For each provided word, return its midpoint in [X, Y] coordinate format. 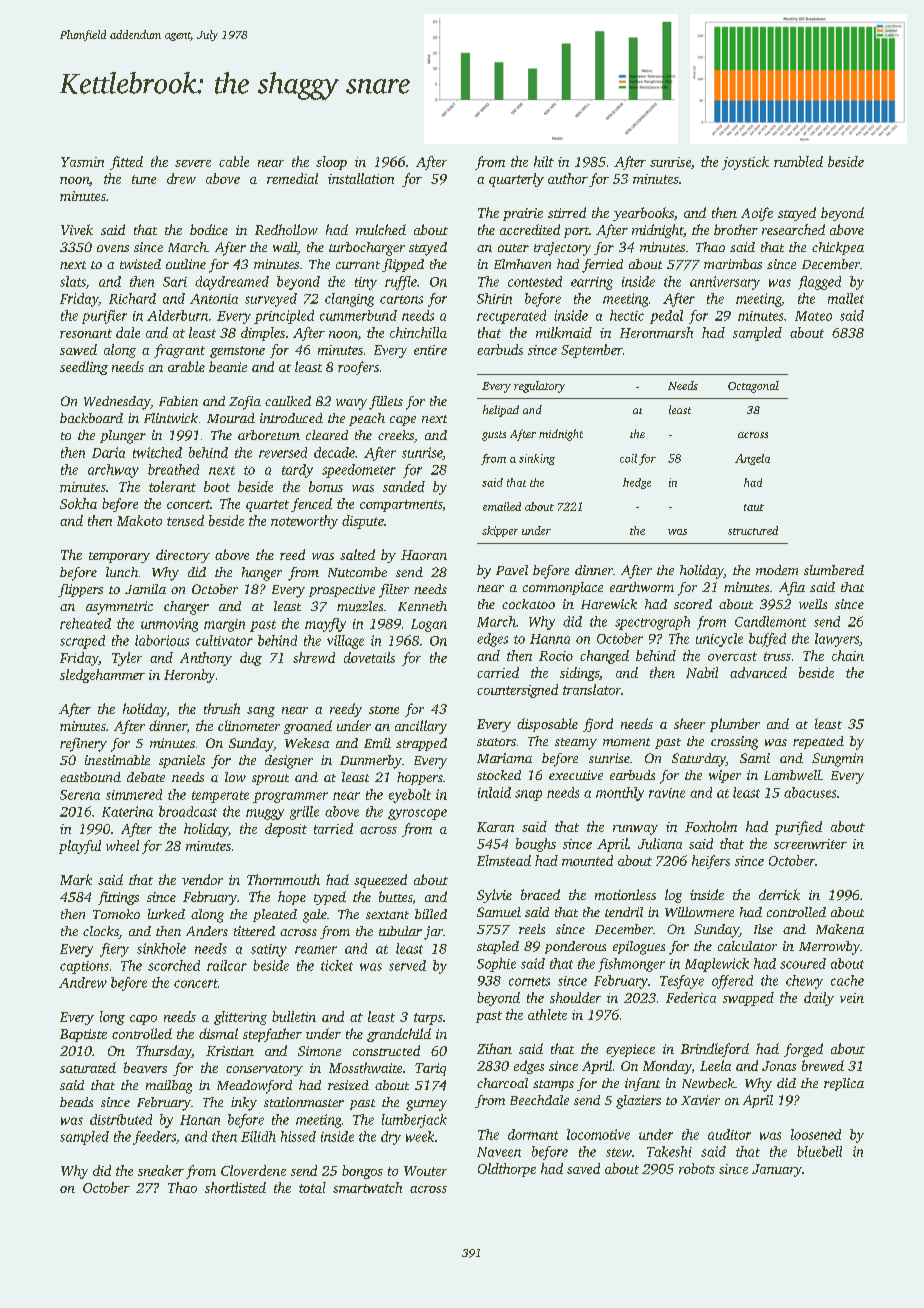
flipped [403, 265]
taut [754, 507]
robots [697, 1168]
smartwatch [367, 1187]
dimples [263, 334]
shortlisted [235, 1187]
